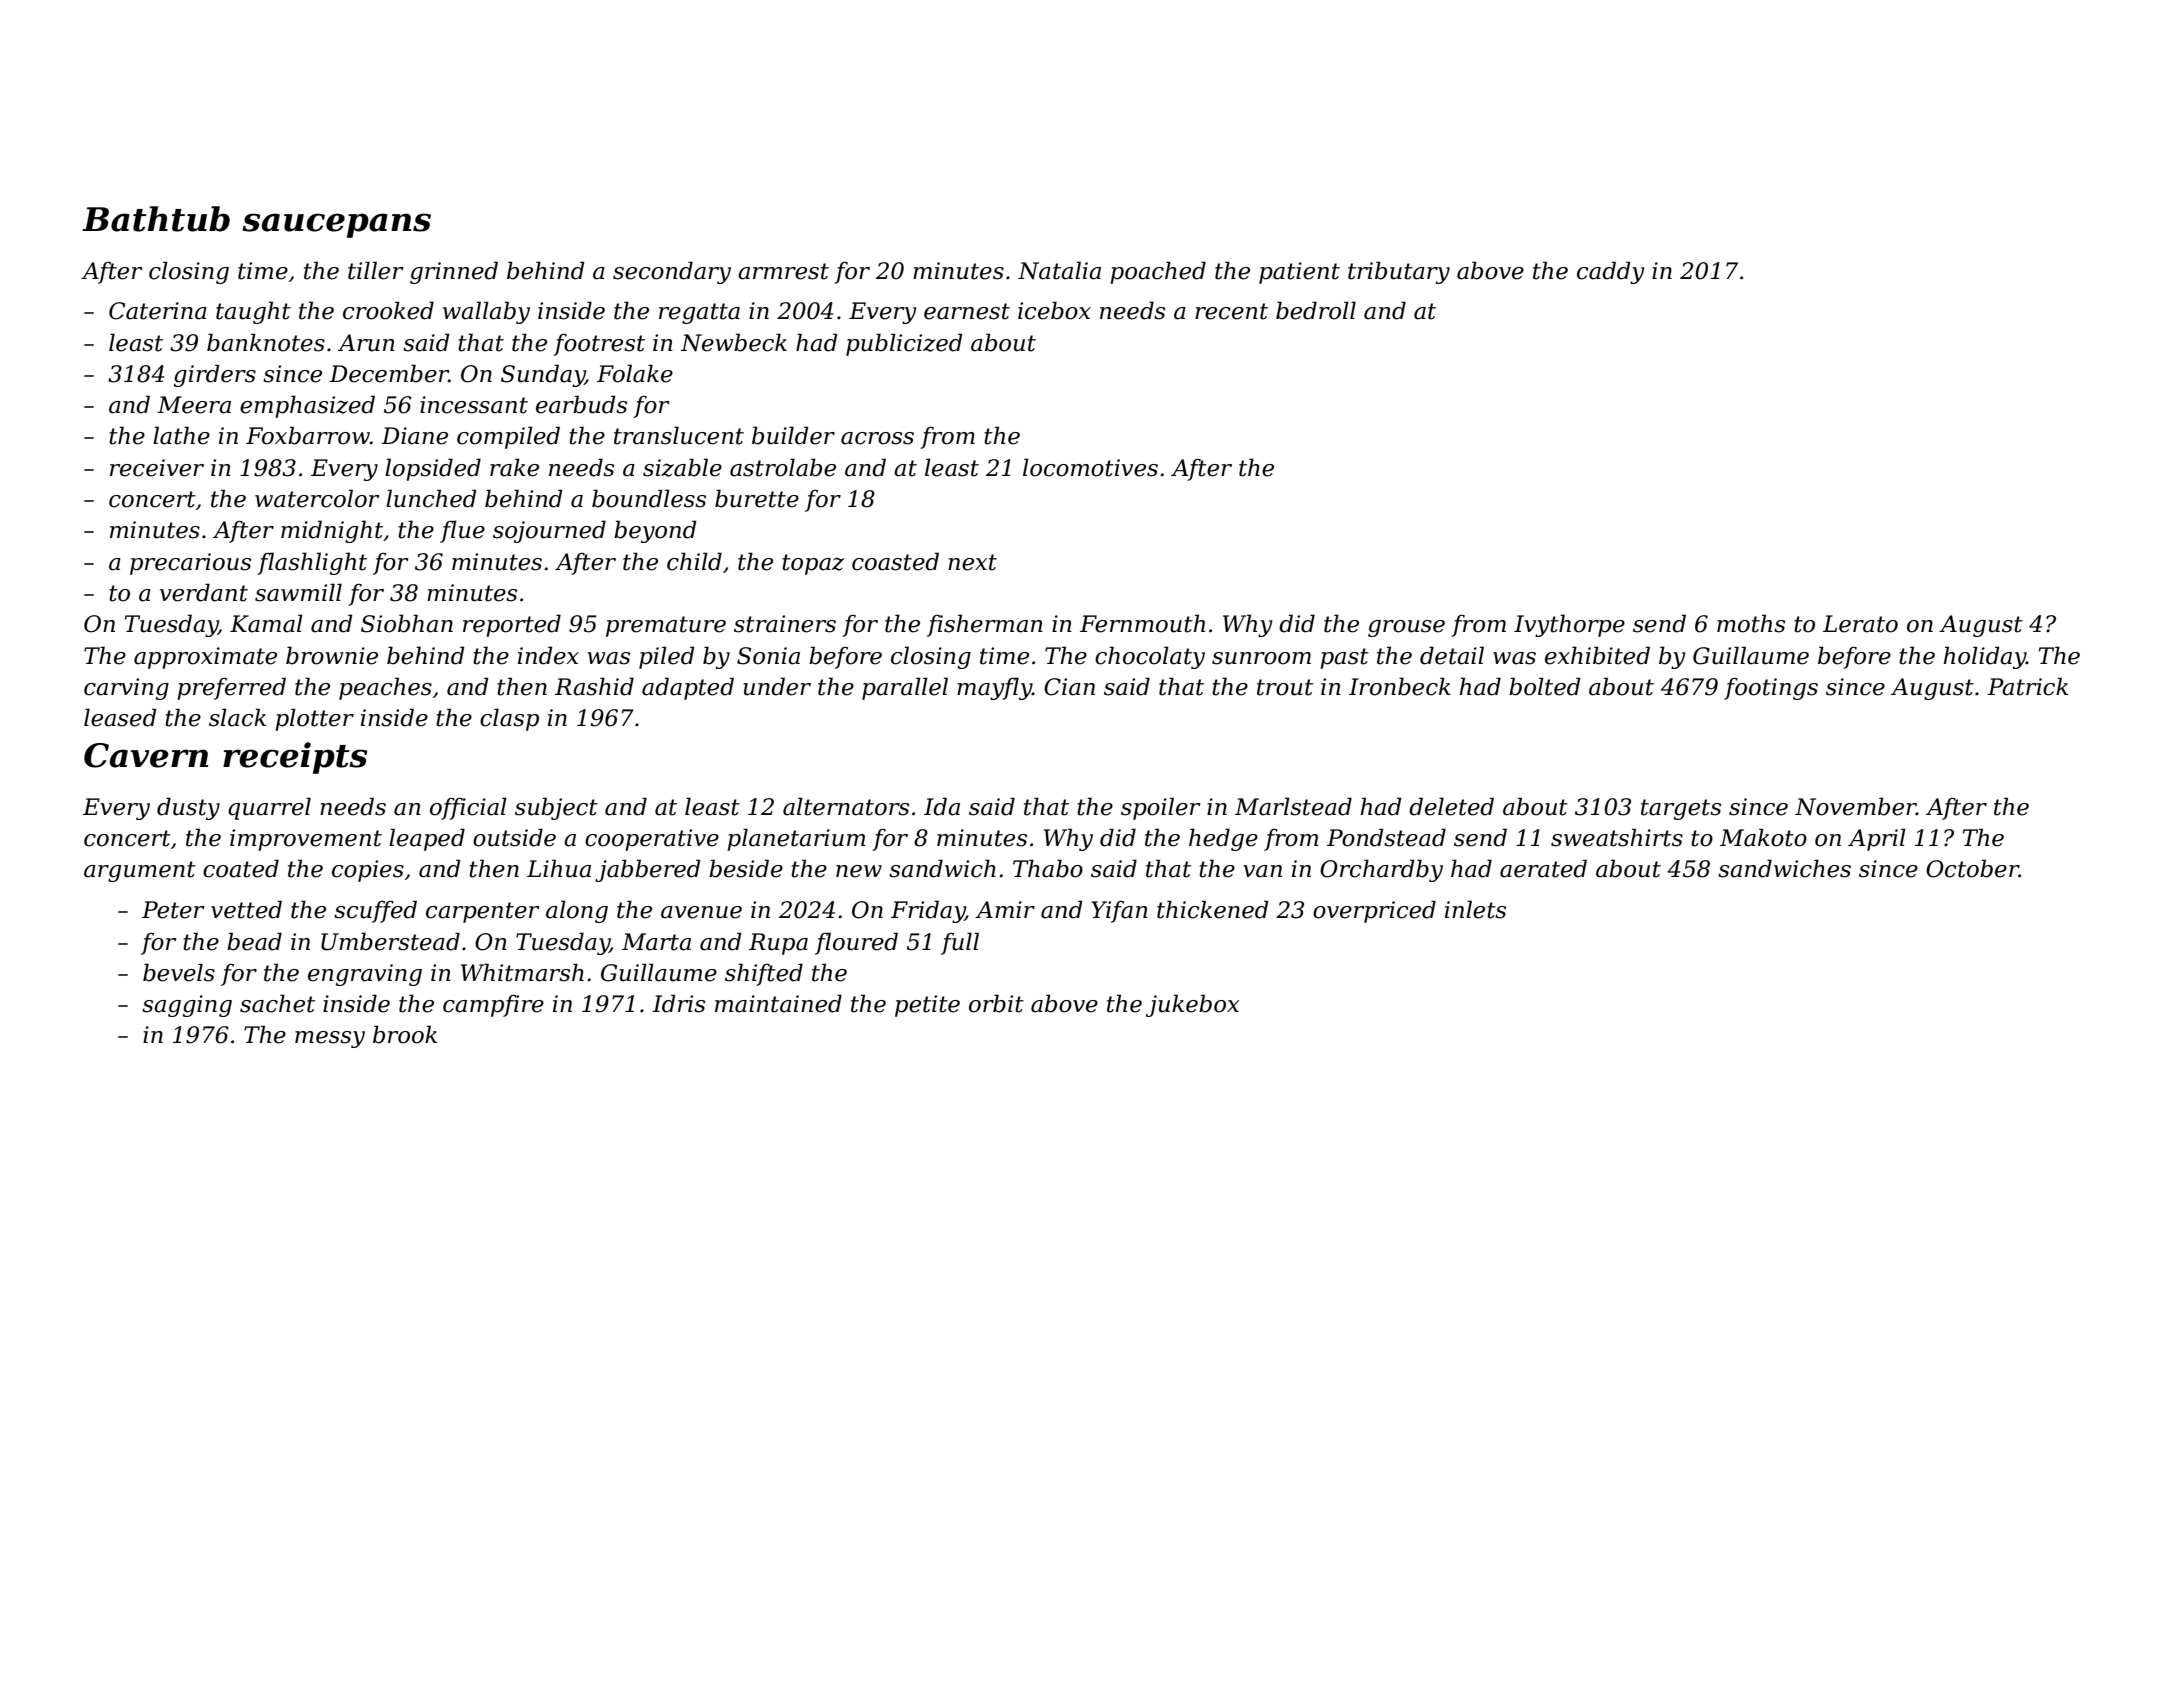 The image size is (2178, 1683). Describe the element at coordinates (156, 219) in the screenshot. I see `Bathtub` at that location.
